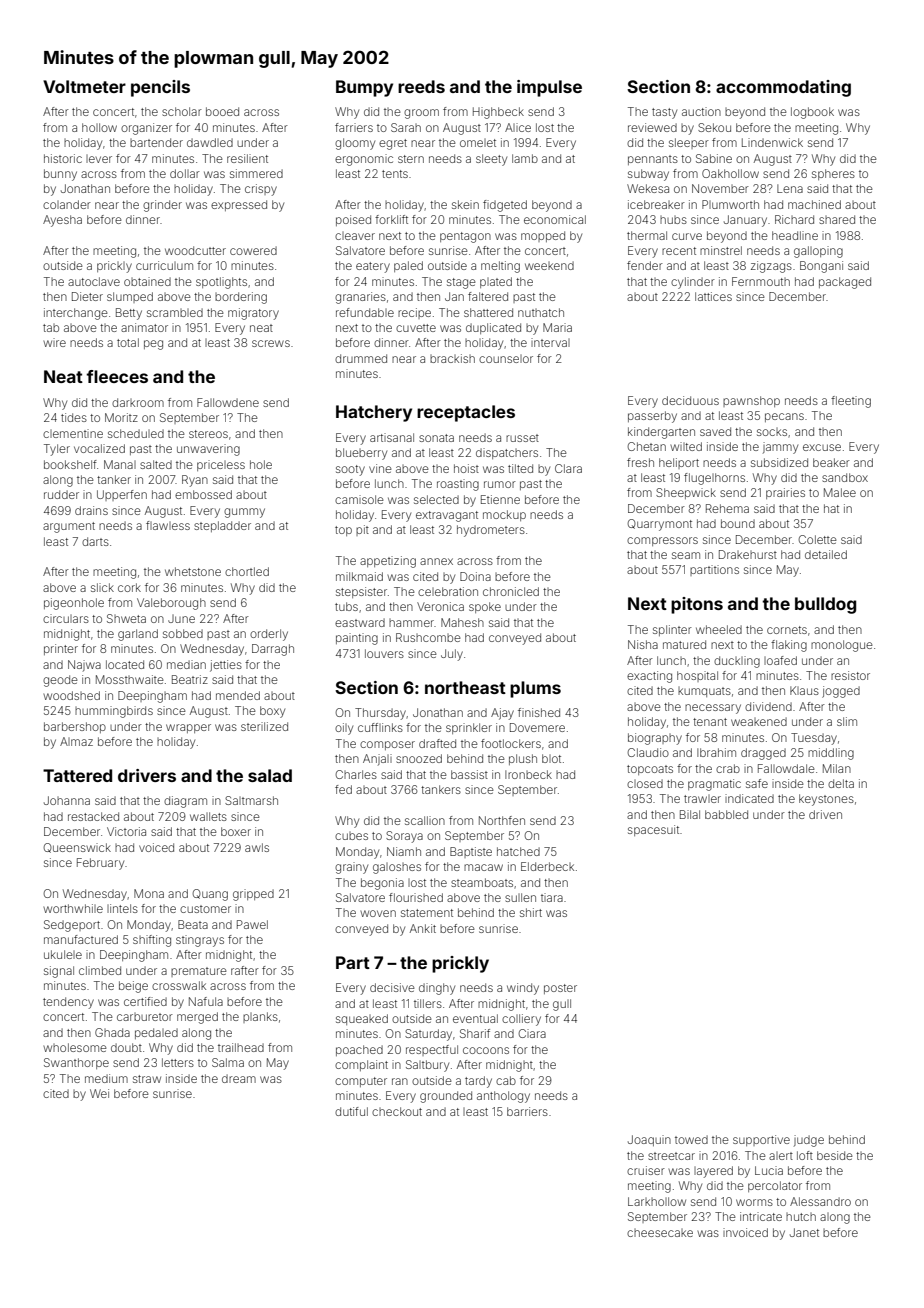 The width and height of the image is (924, 1308). Describe the element at coordinates (436, 561) in the image. I see `annex` at that location.
